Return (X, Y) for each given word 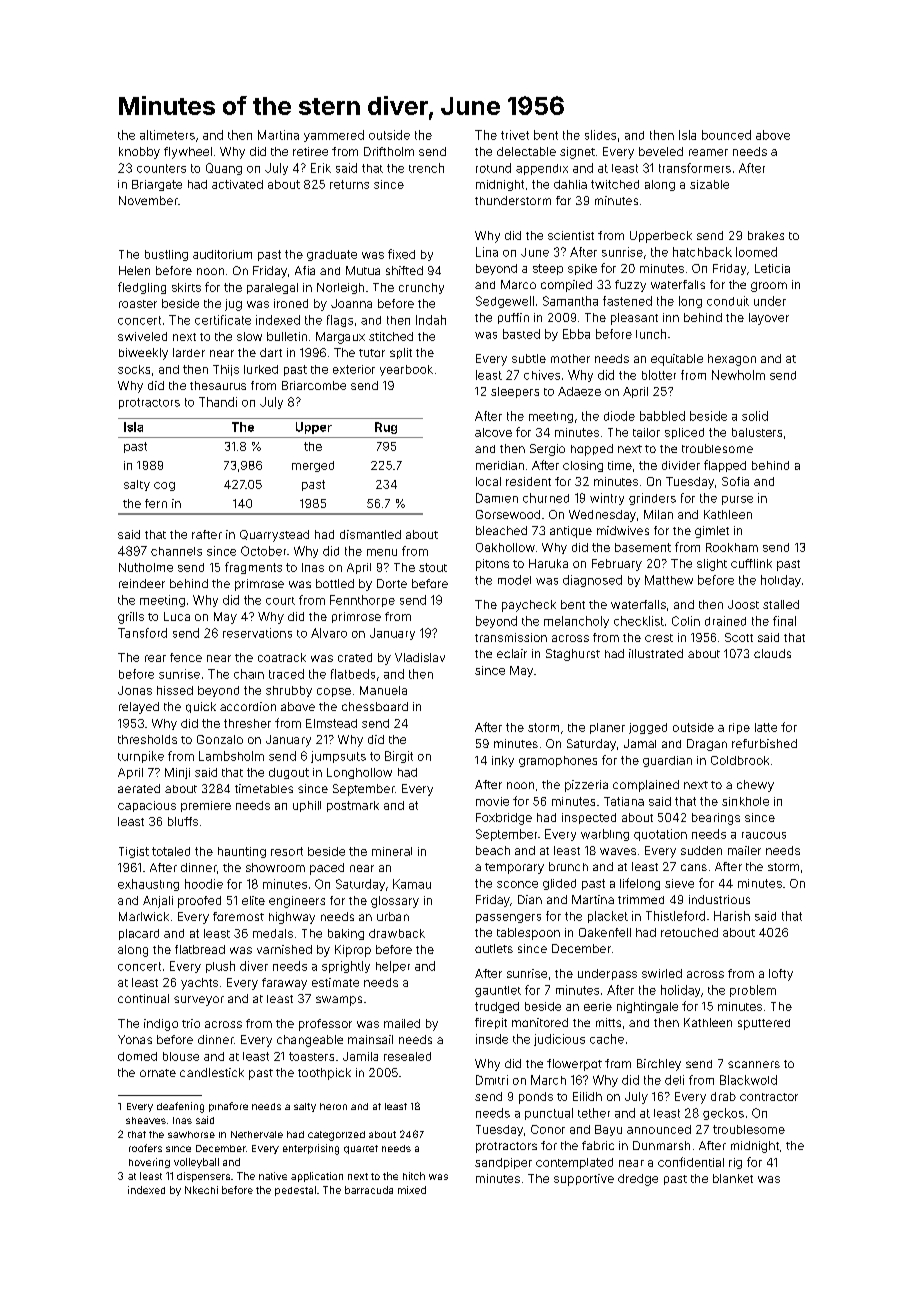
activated (237, 184)
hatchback (702, 252)
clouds (772, 653)
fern (156, 503)
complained (646, 786)
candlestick (212, 1072)
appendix (542, 169)
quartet (361, 1149)
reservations (257, 633)
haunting (242, 852)
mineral (392, 851)
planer (607, 728)
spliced (684, 433)
